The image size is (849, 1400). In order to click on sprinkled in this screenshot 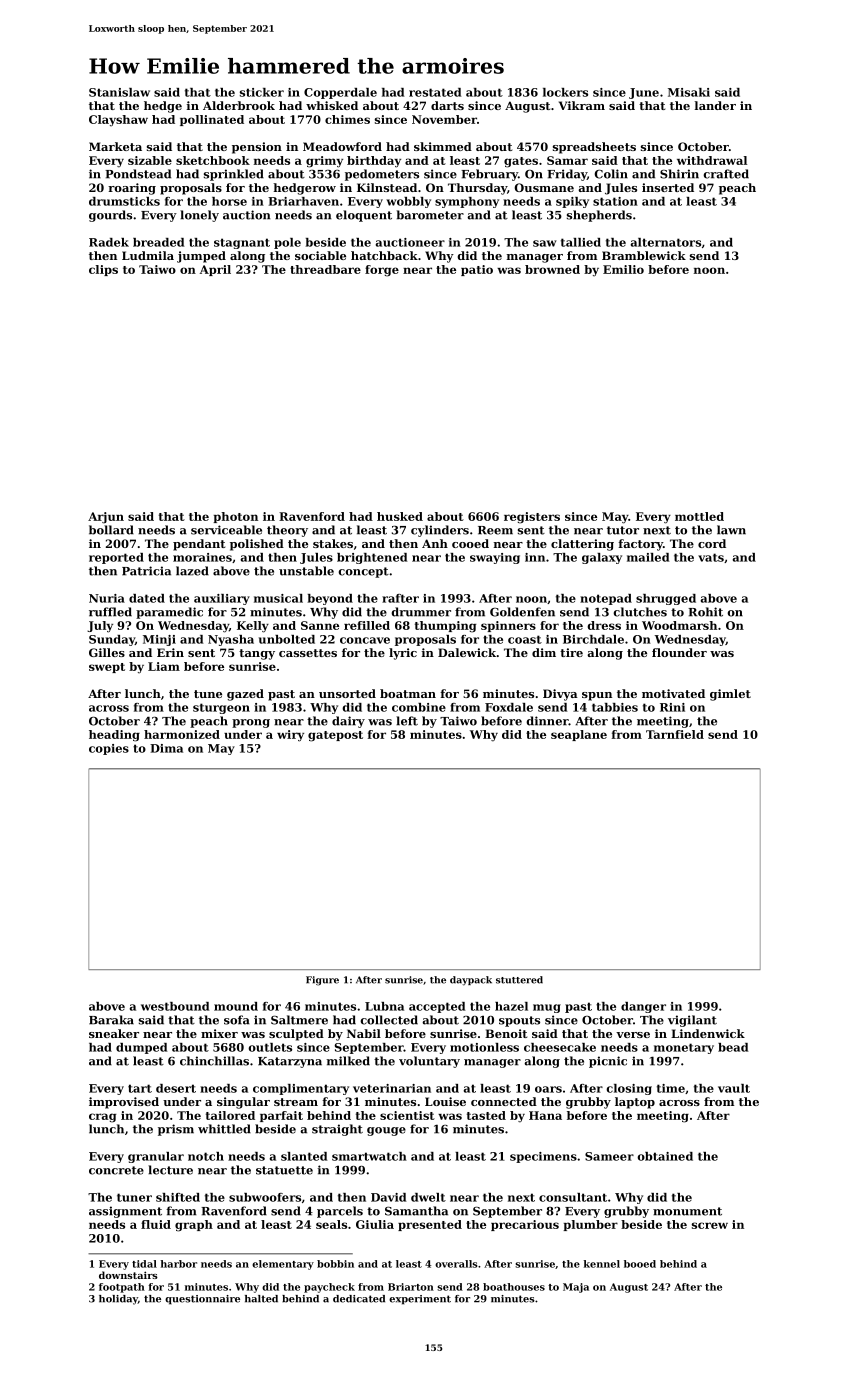, I will do `click(234, 175)`.
